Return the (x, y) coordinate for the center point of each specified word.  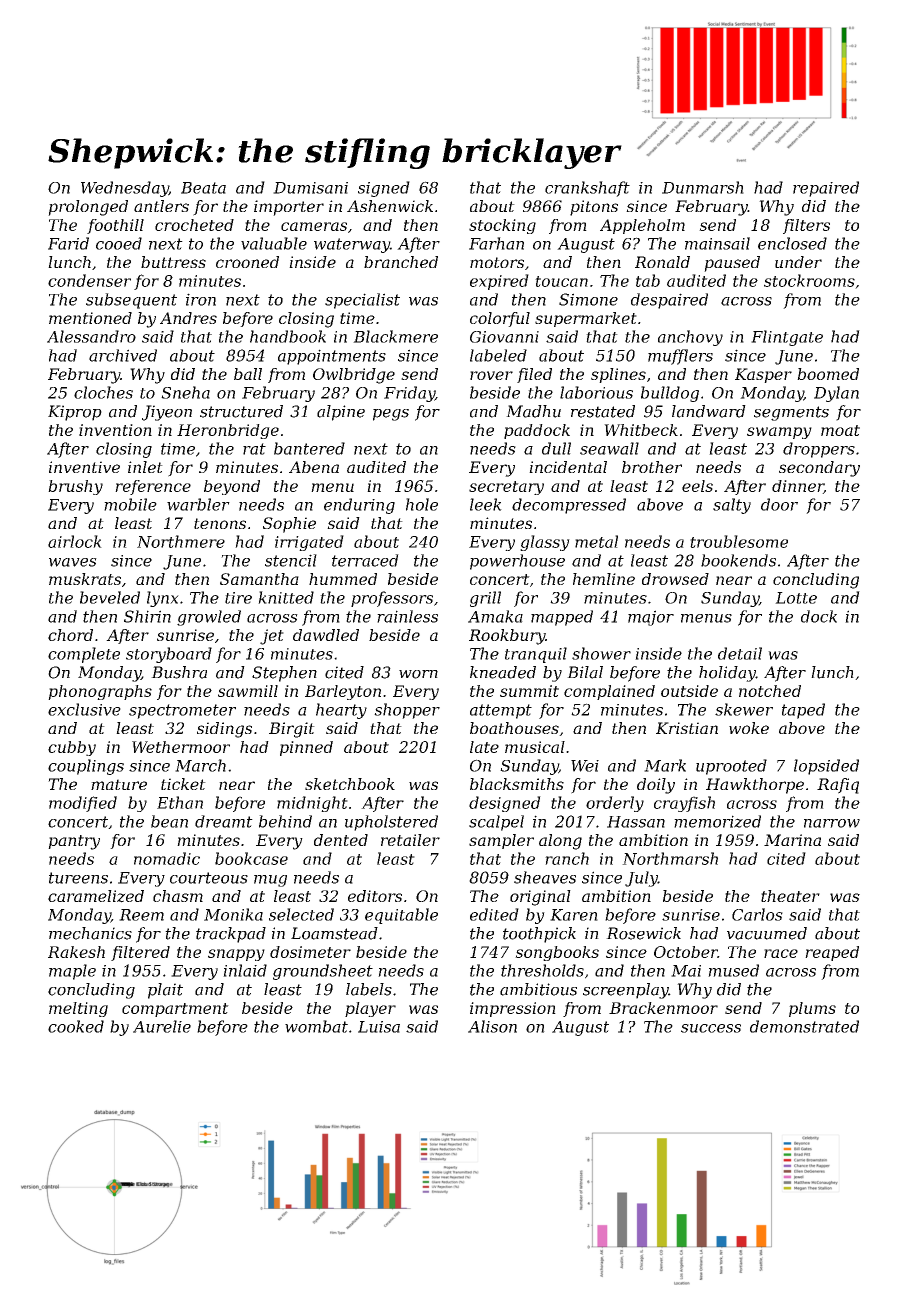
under (798, 262)
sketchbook (350, 784)
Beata (203, 188)
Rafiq (838, 786)
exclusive (84, 709)
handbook (288, 336)
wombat (316, 1026)
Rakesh (76, 952)
